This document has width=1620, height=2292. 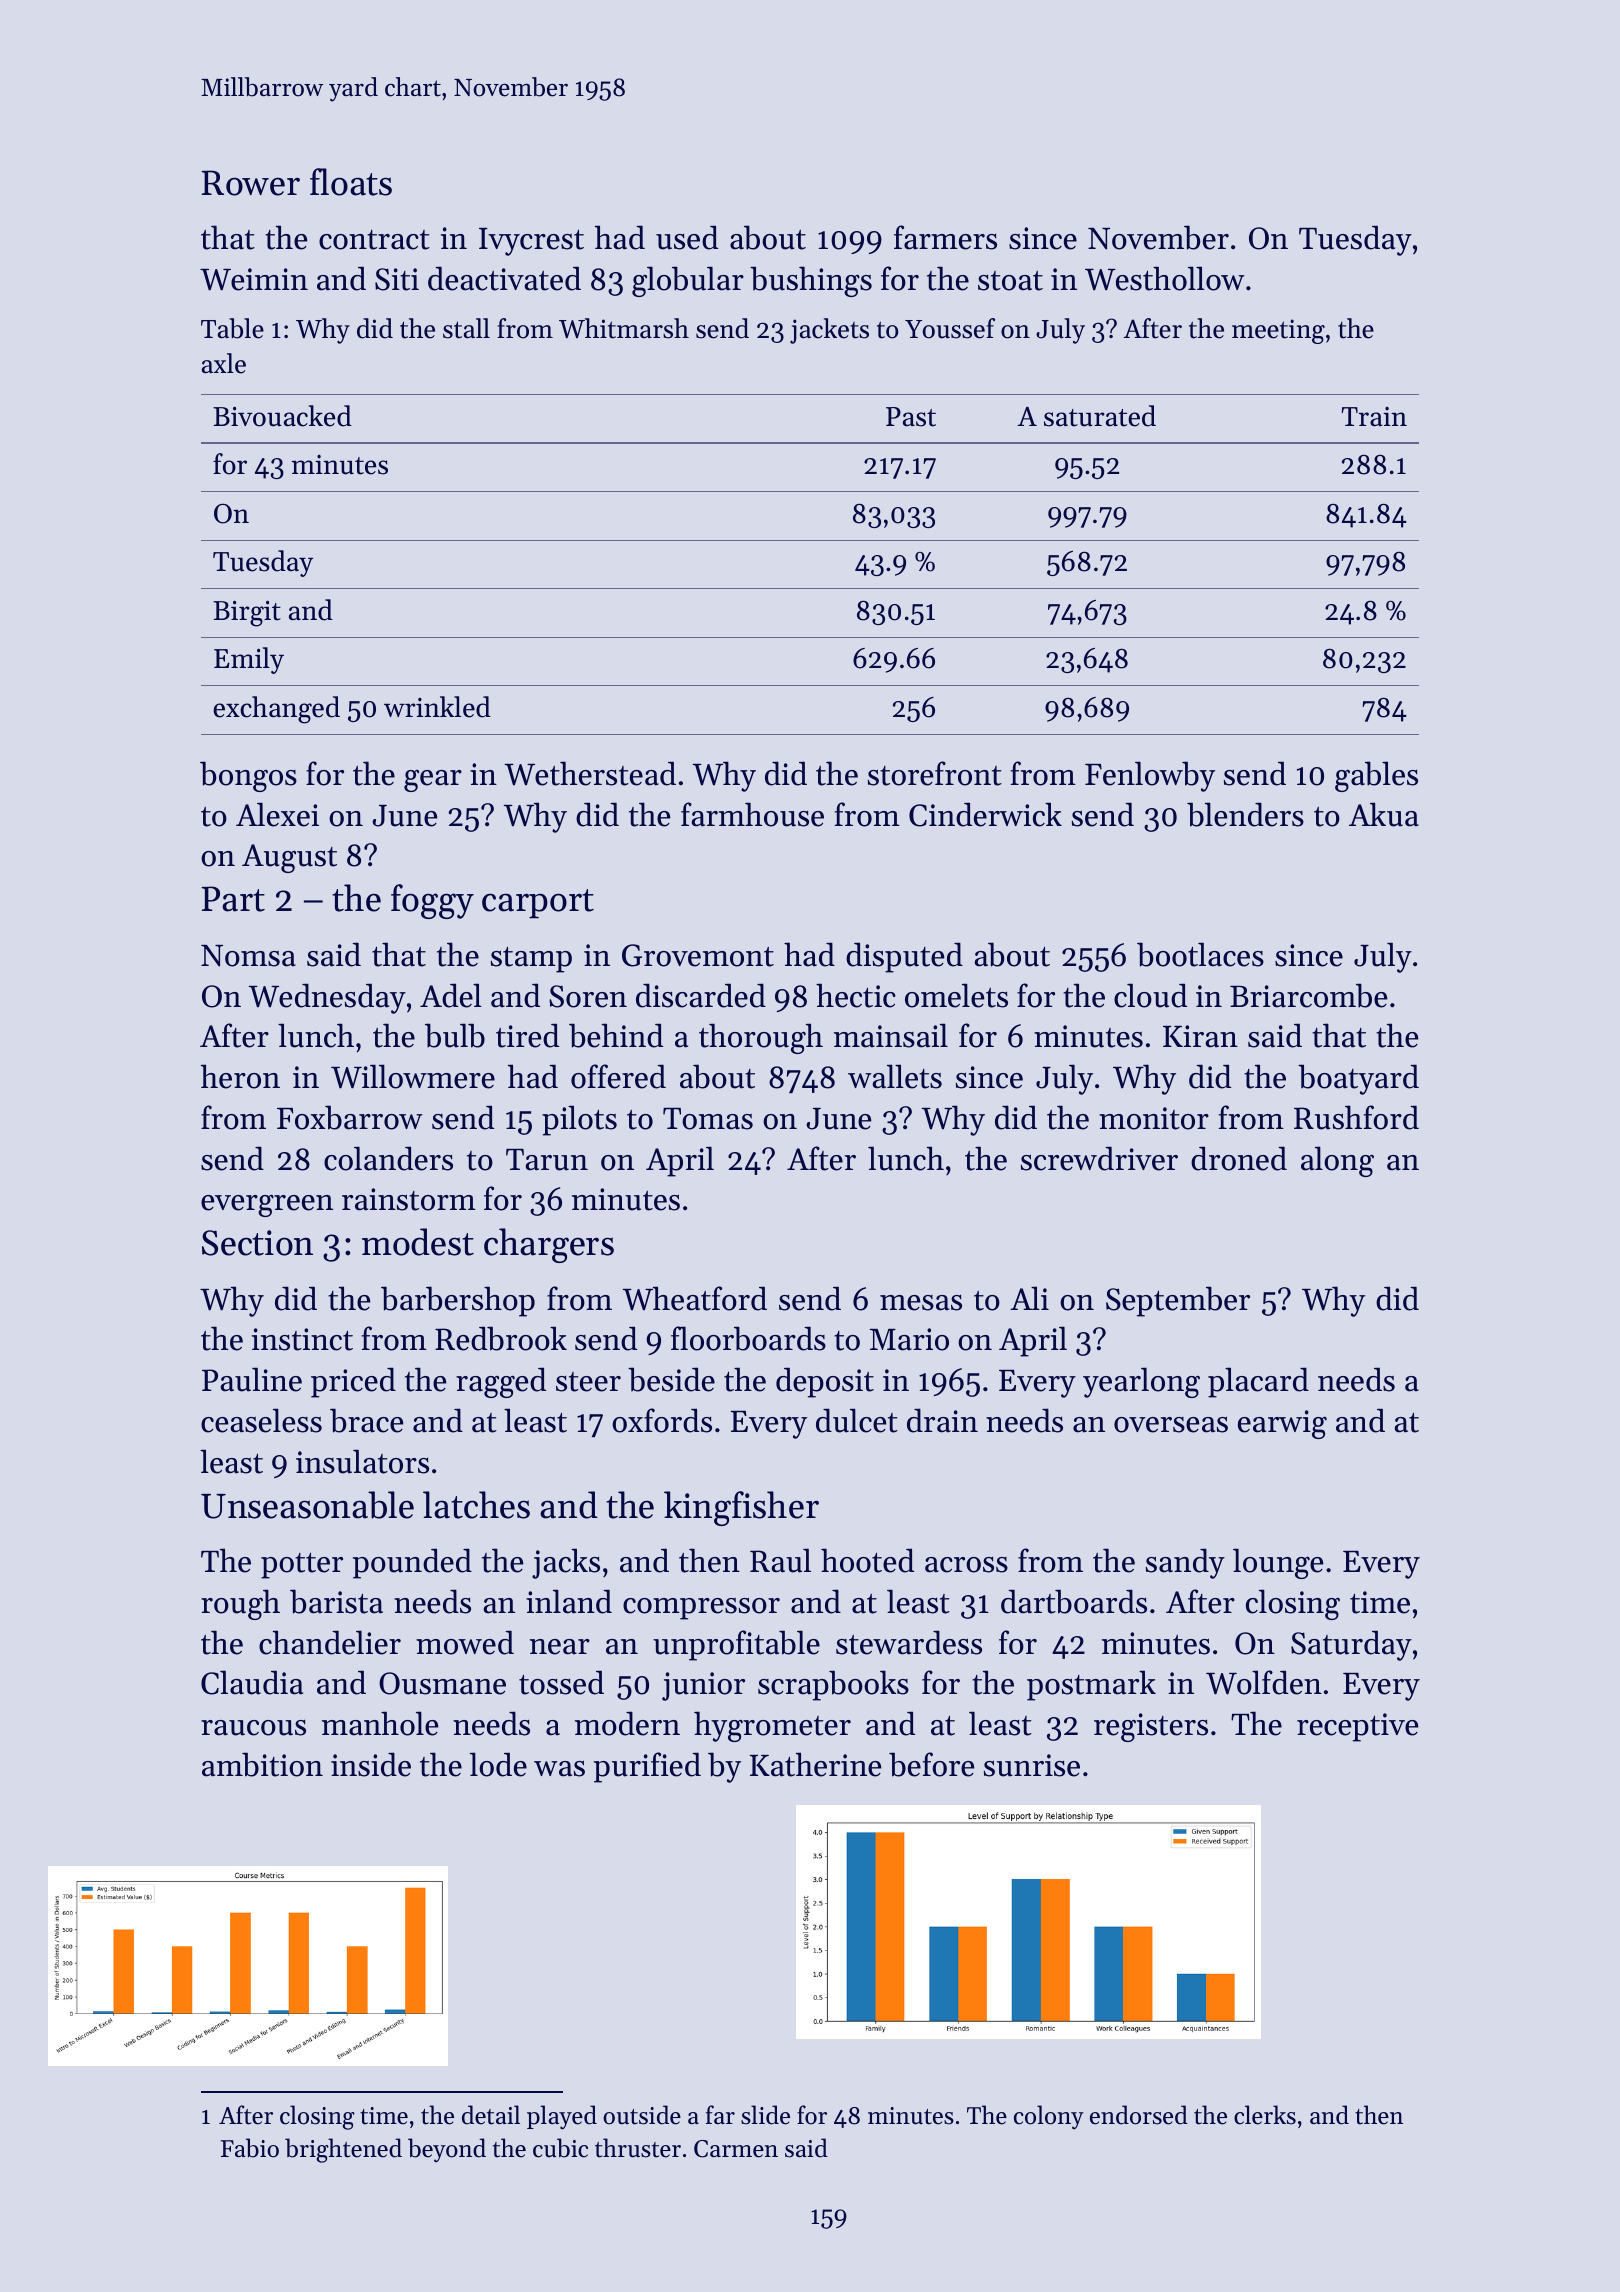 I want to click on storefront, so click(x=935, y=773).
